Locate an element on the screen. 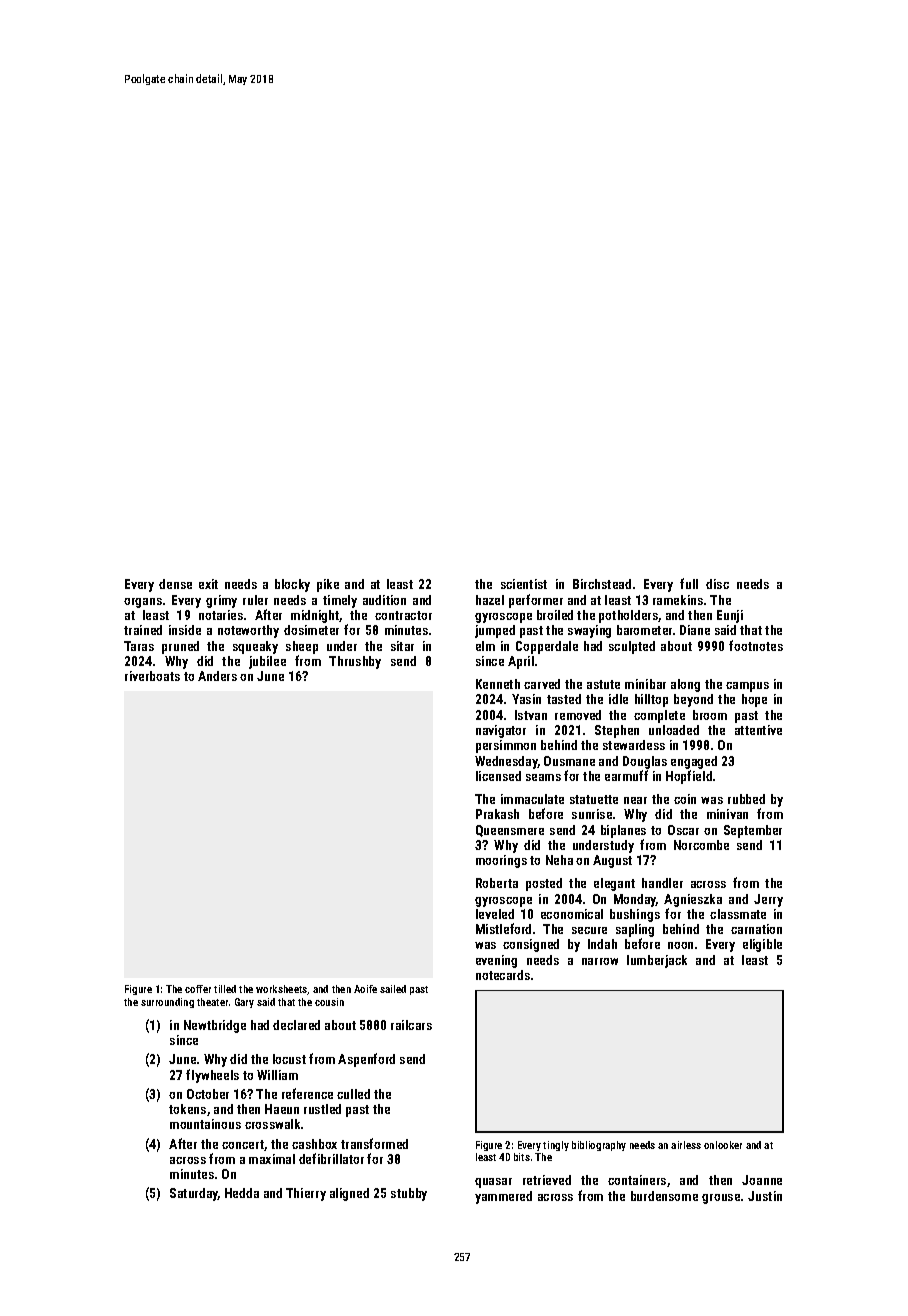 The width and height of the screenshot is (908, 1316). stubby is located at coordinates (409, 1194).
